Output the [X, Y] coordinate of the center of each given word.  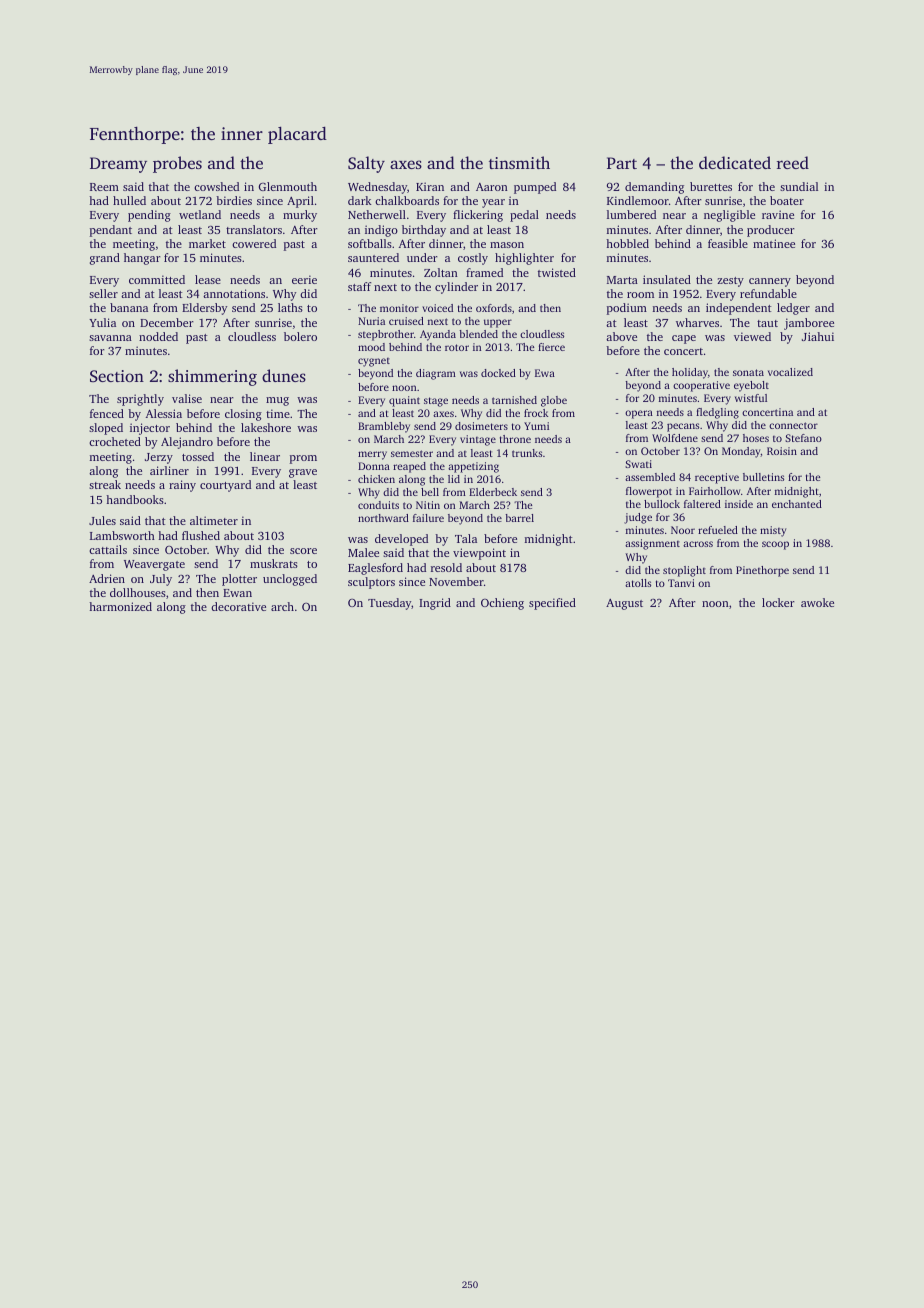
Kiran [430, 186]
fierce [551, 347]
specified [552, 604]
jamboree [809, 324]
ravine [778, 214]
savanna [110, 338]
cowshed [216, 186]
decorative [238, 606]
